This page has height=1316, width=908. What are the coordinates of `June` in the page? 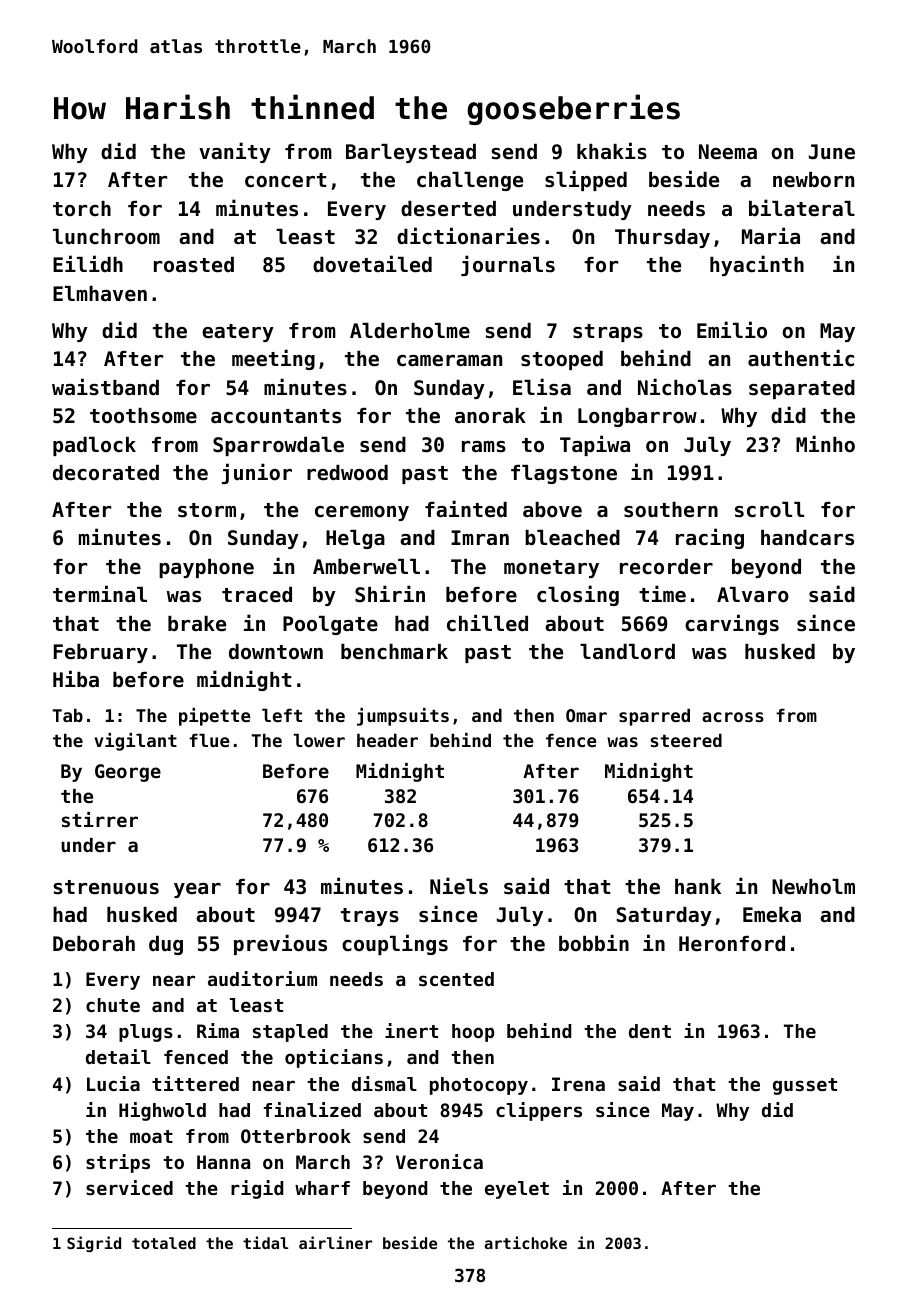 It's located at (832, 152).
